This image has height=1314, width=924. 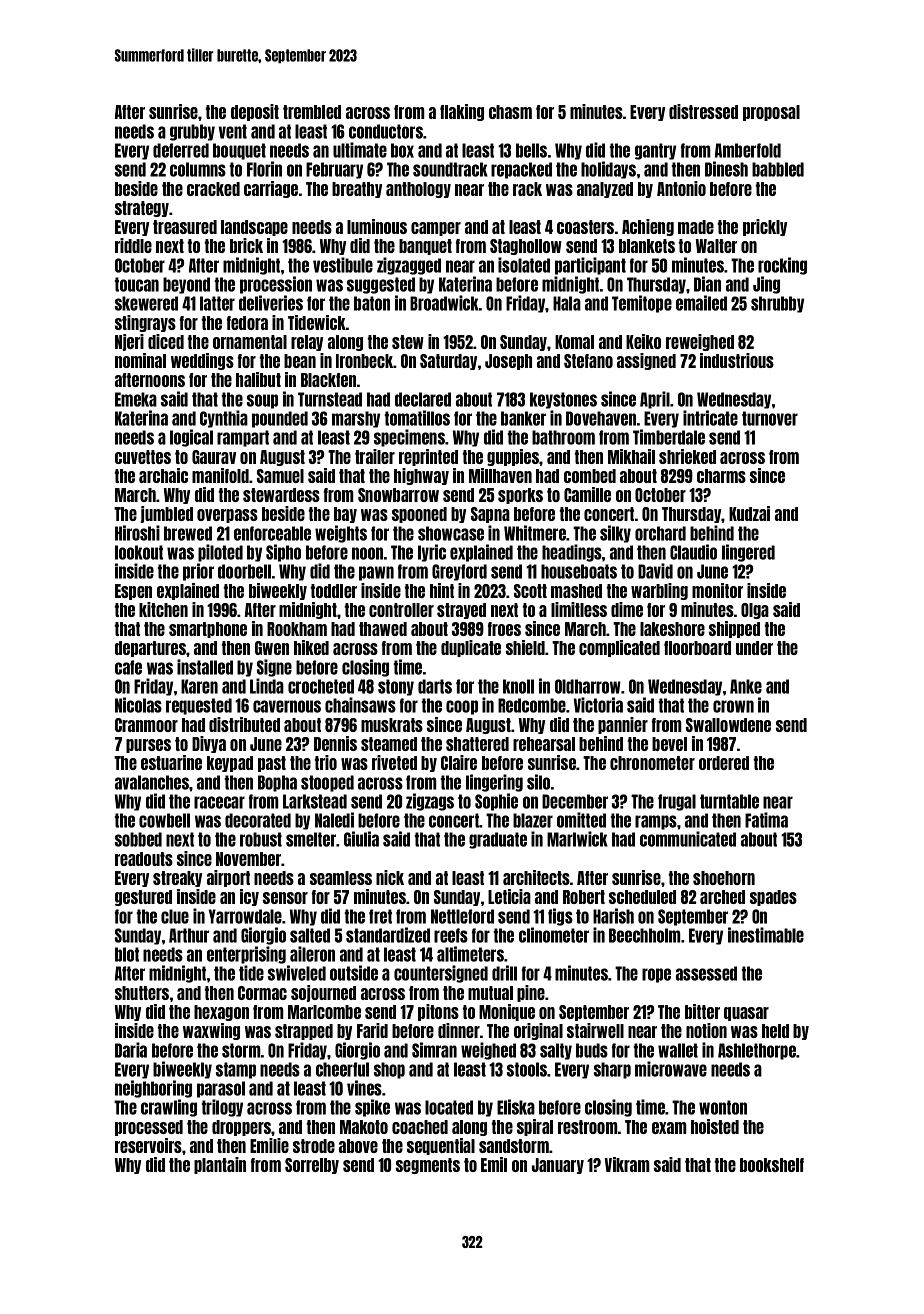 What do you see at coordinates (220, 1165) in the image?
I see `plantain` at bounding box center [220, 1165].
